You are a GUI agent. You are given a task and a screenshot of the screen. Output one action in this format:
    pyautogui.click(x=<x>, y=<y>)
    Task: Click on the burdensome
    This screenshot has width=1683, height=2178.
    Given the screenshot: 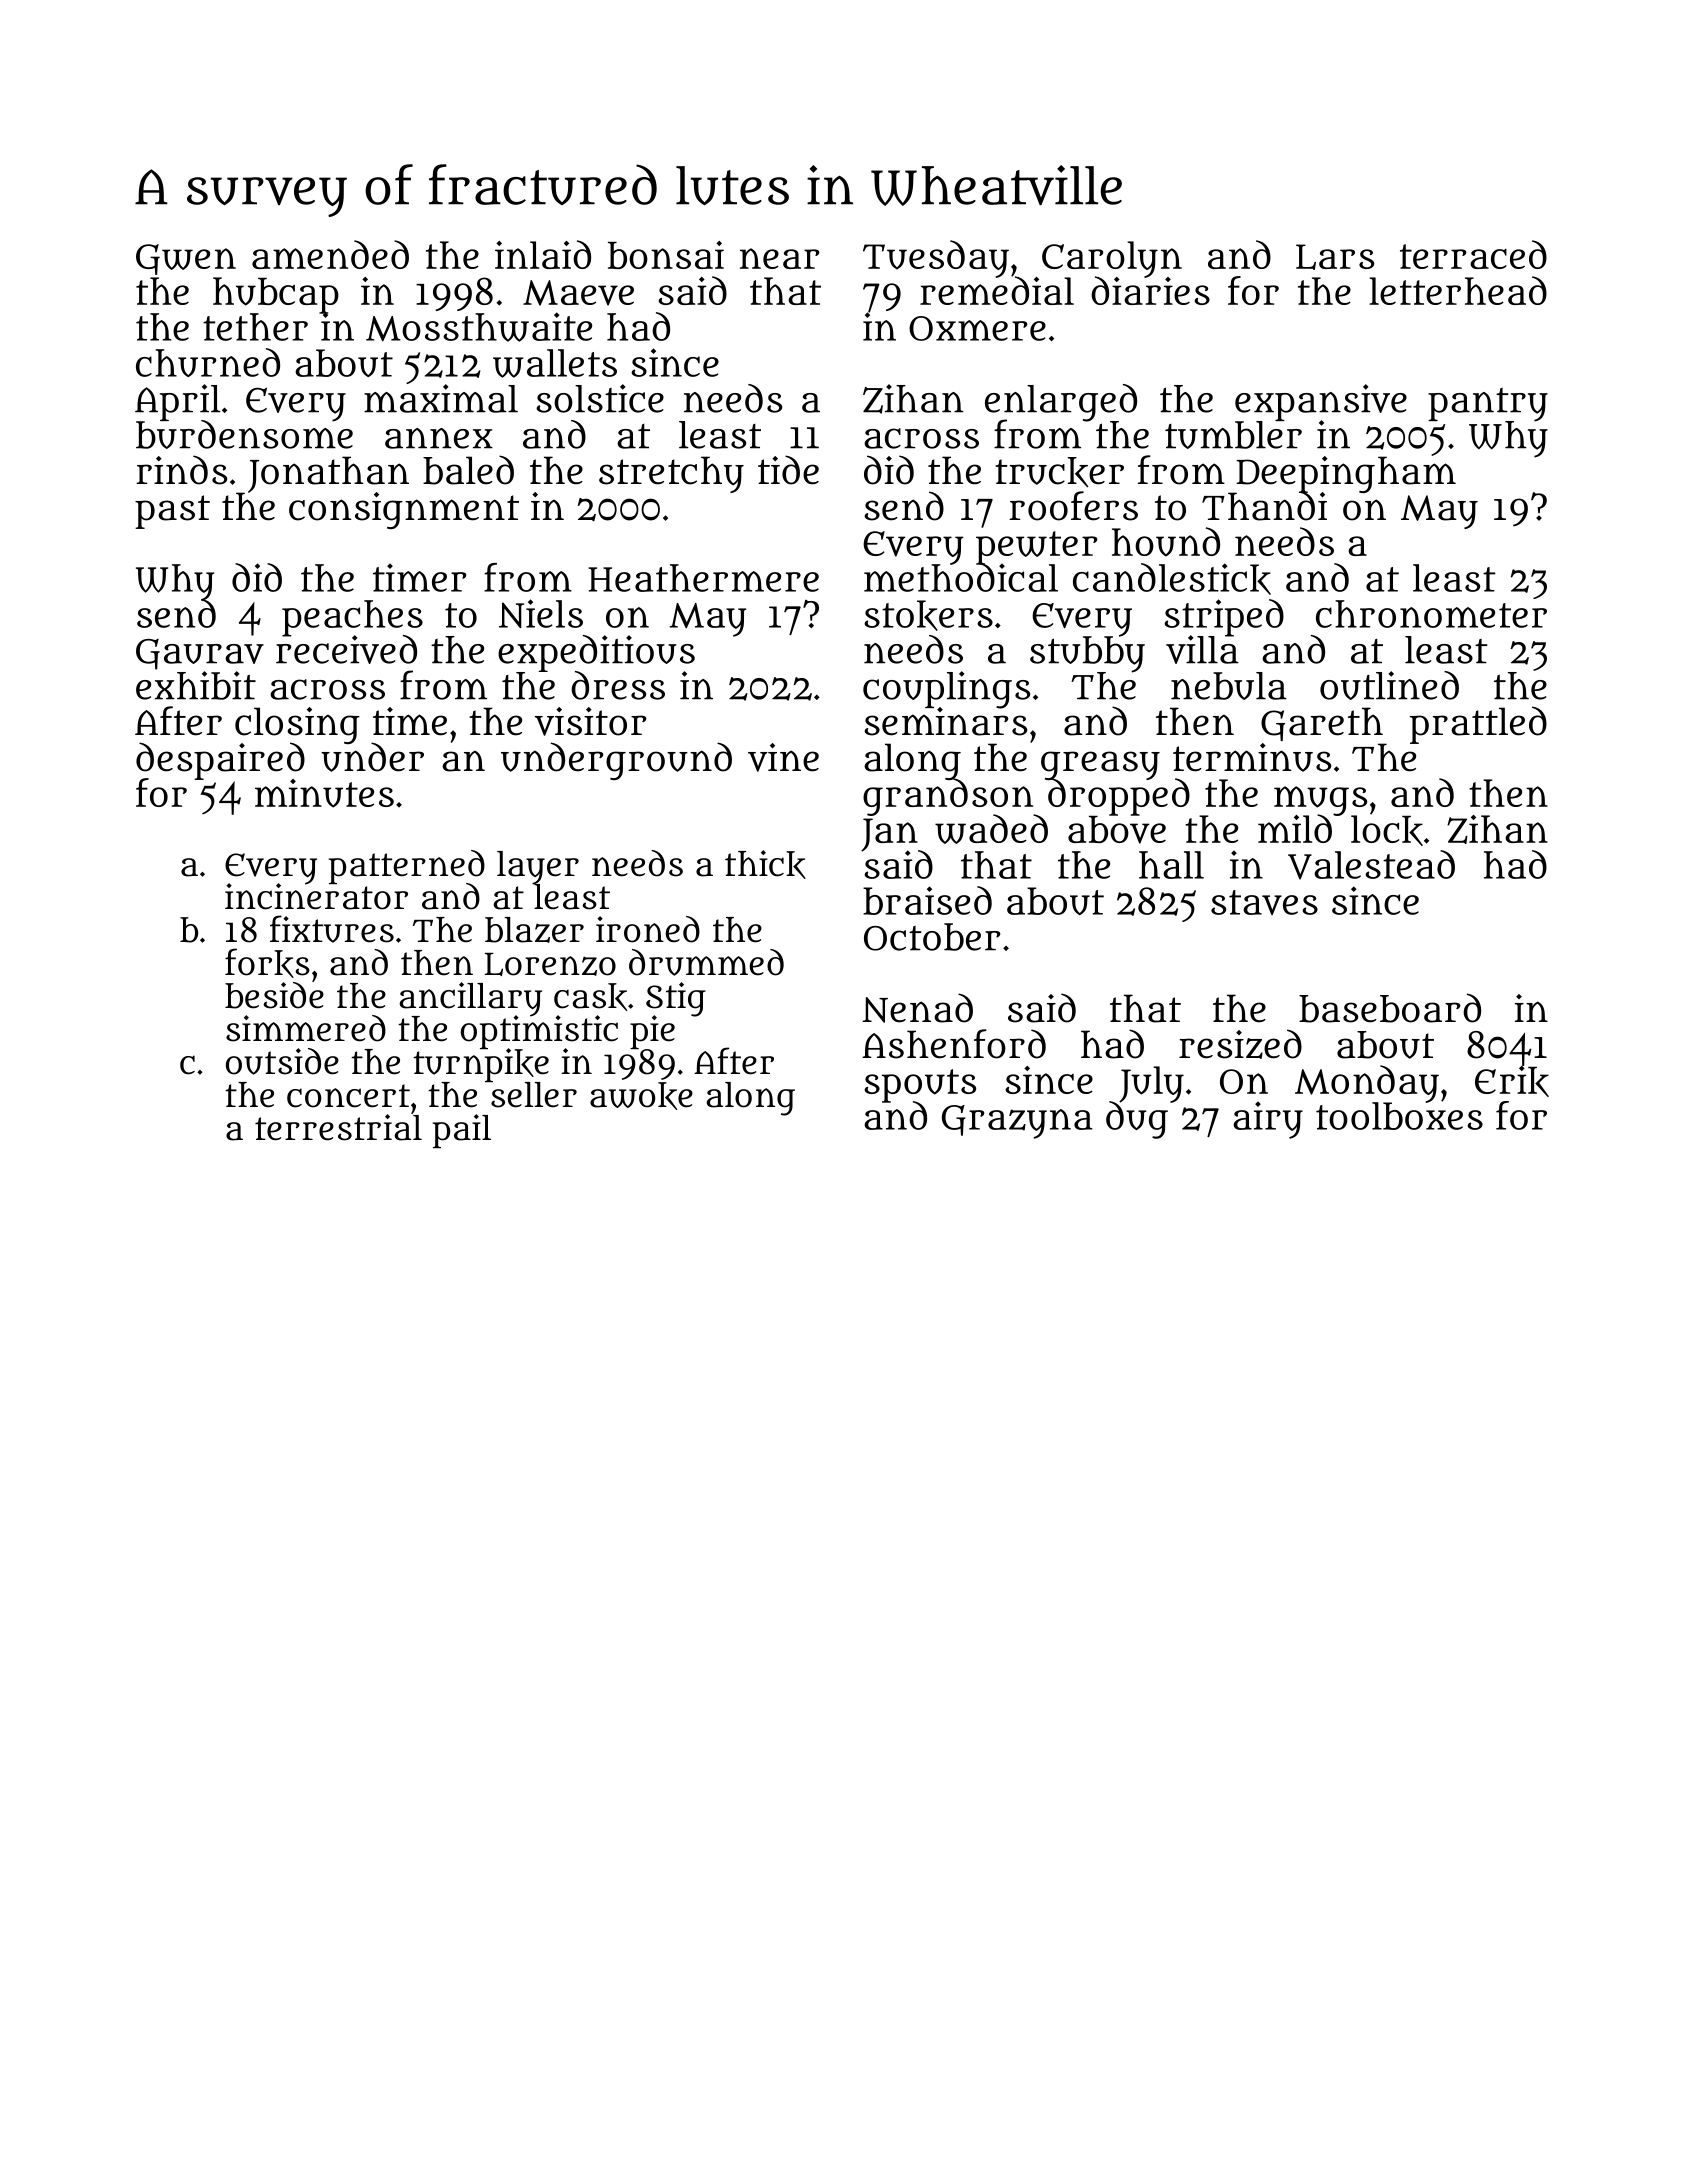 What is the action you would take?
    pyautogui.click(x=244, y=435)
